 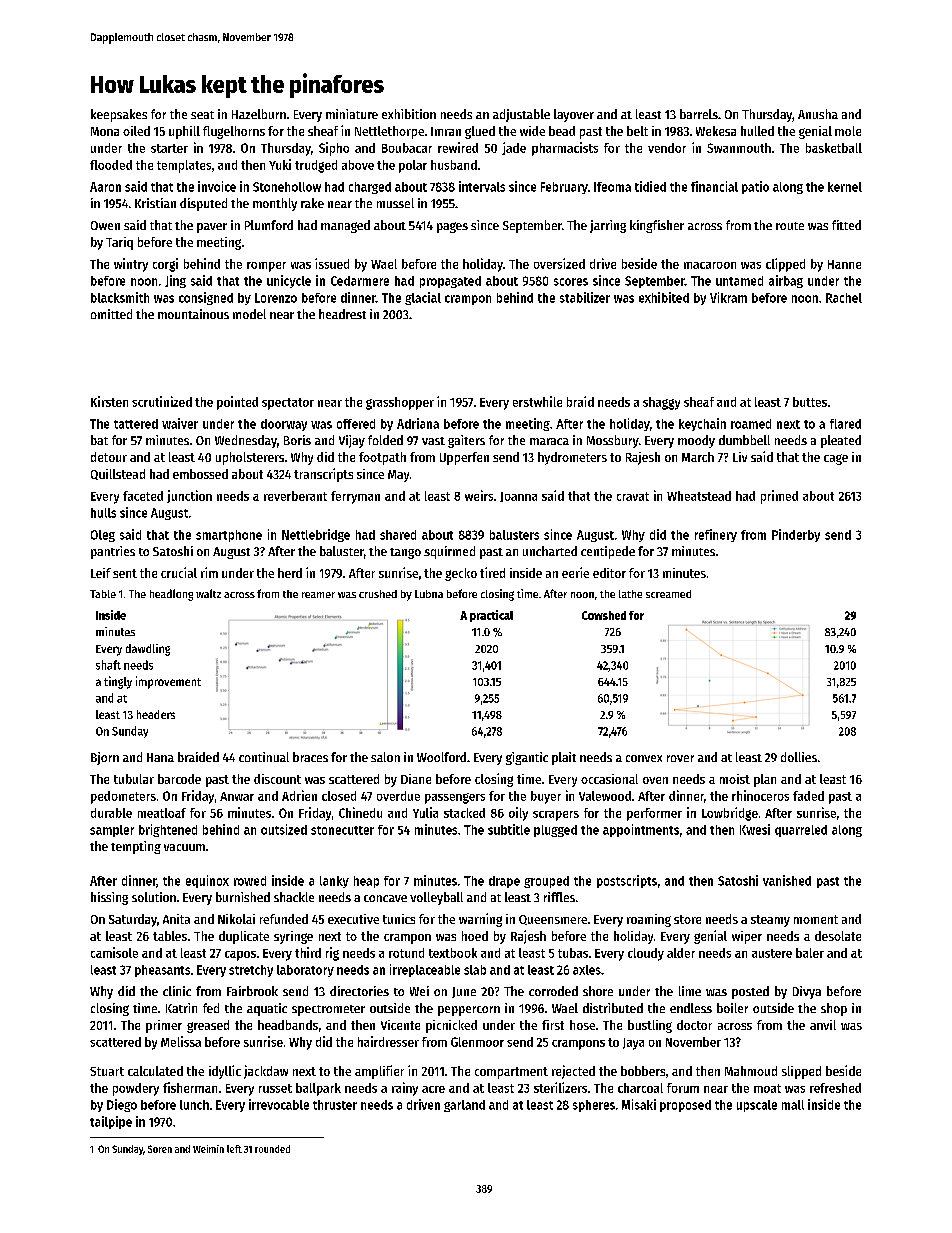 What do you see at coordinates (751, 424) in the image?
I see `roamed` at bounding box center [751, 424].
